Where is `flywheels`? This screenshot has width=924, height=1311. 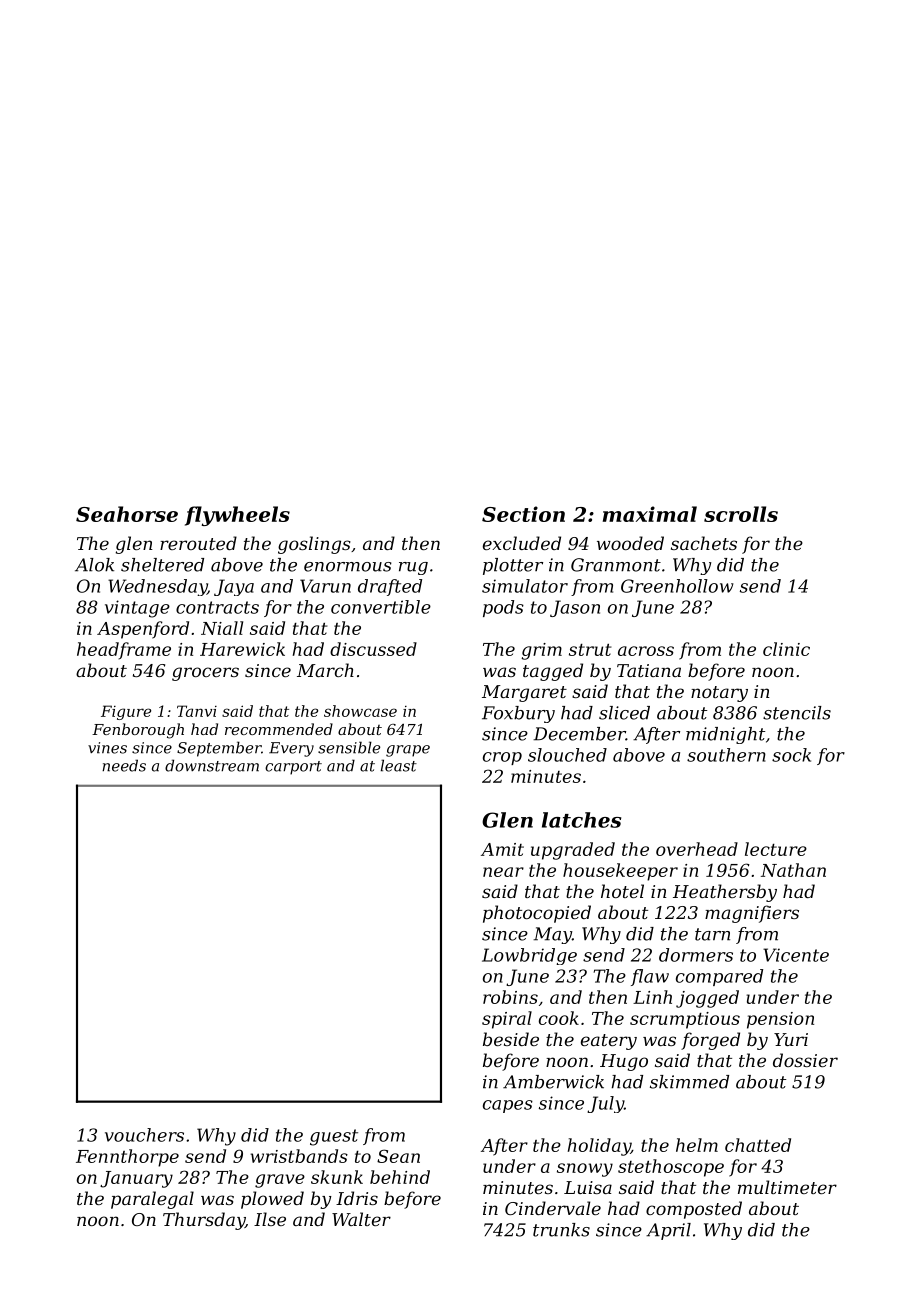 flywheels is located at coordinates (237, 516).
